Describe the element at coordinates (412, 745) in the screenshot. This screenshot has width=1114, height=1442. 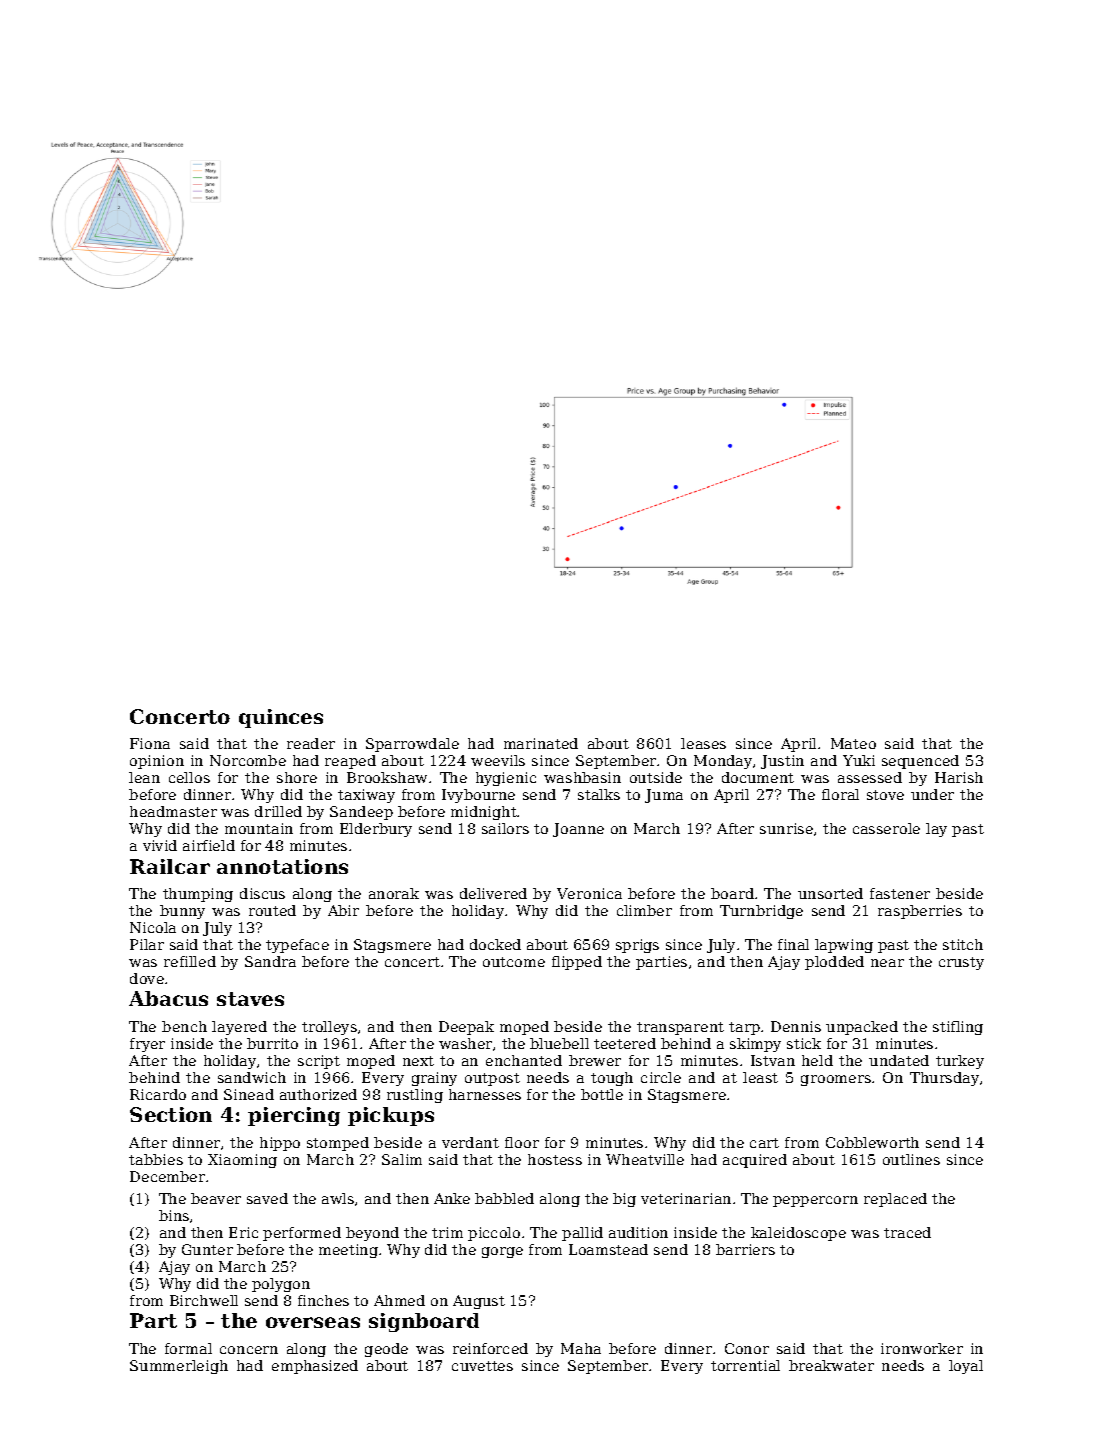
I see `Sparrowdale` at that location.
